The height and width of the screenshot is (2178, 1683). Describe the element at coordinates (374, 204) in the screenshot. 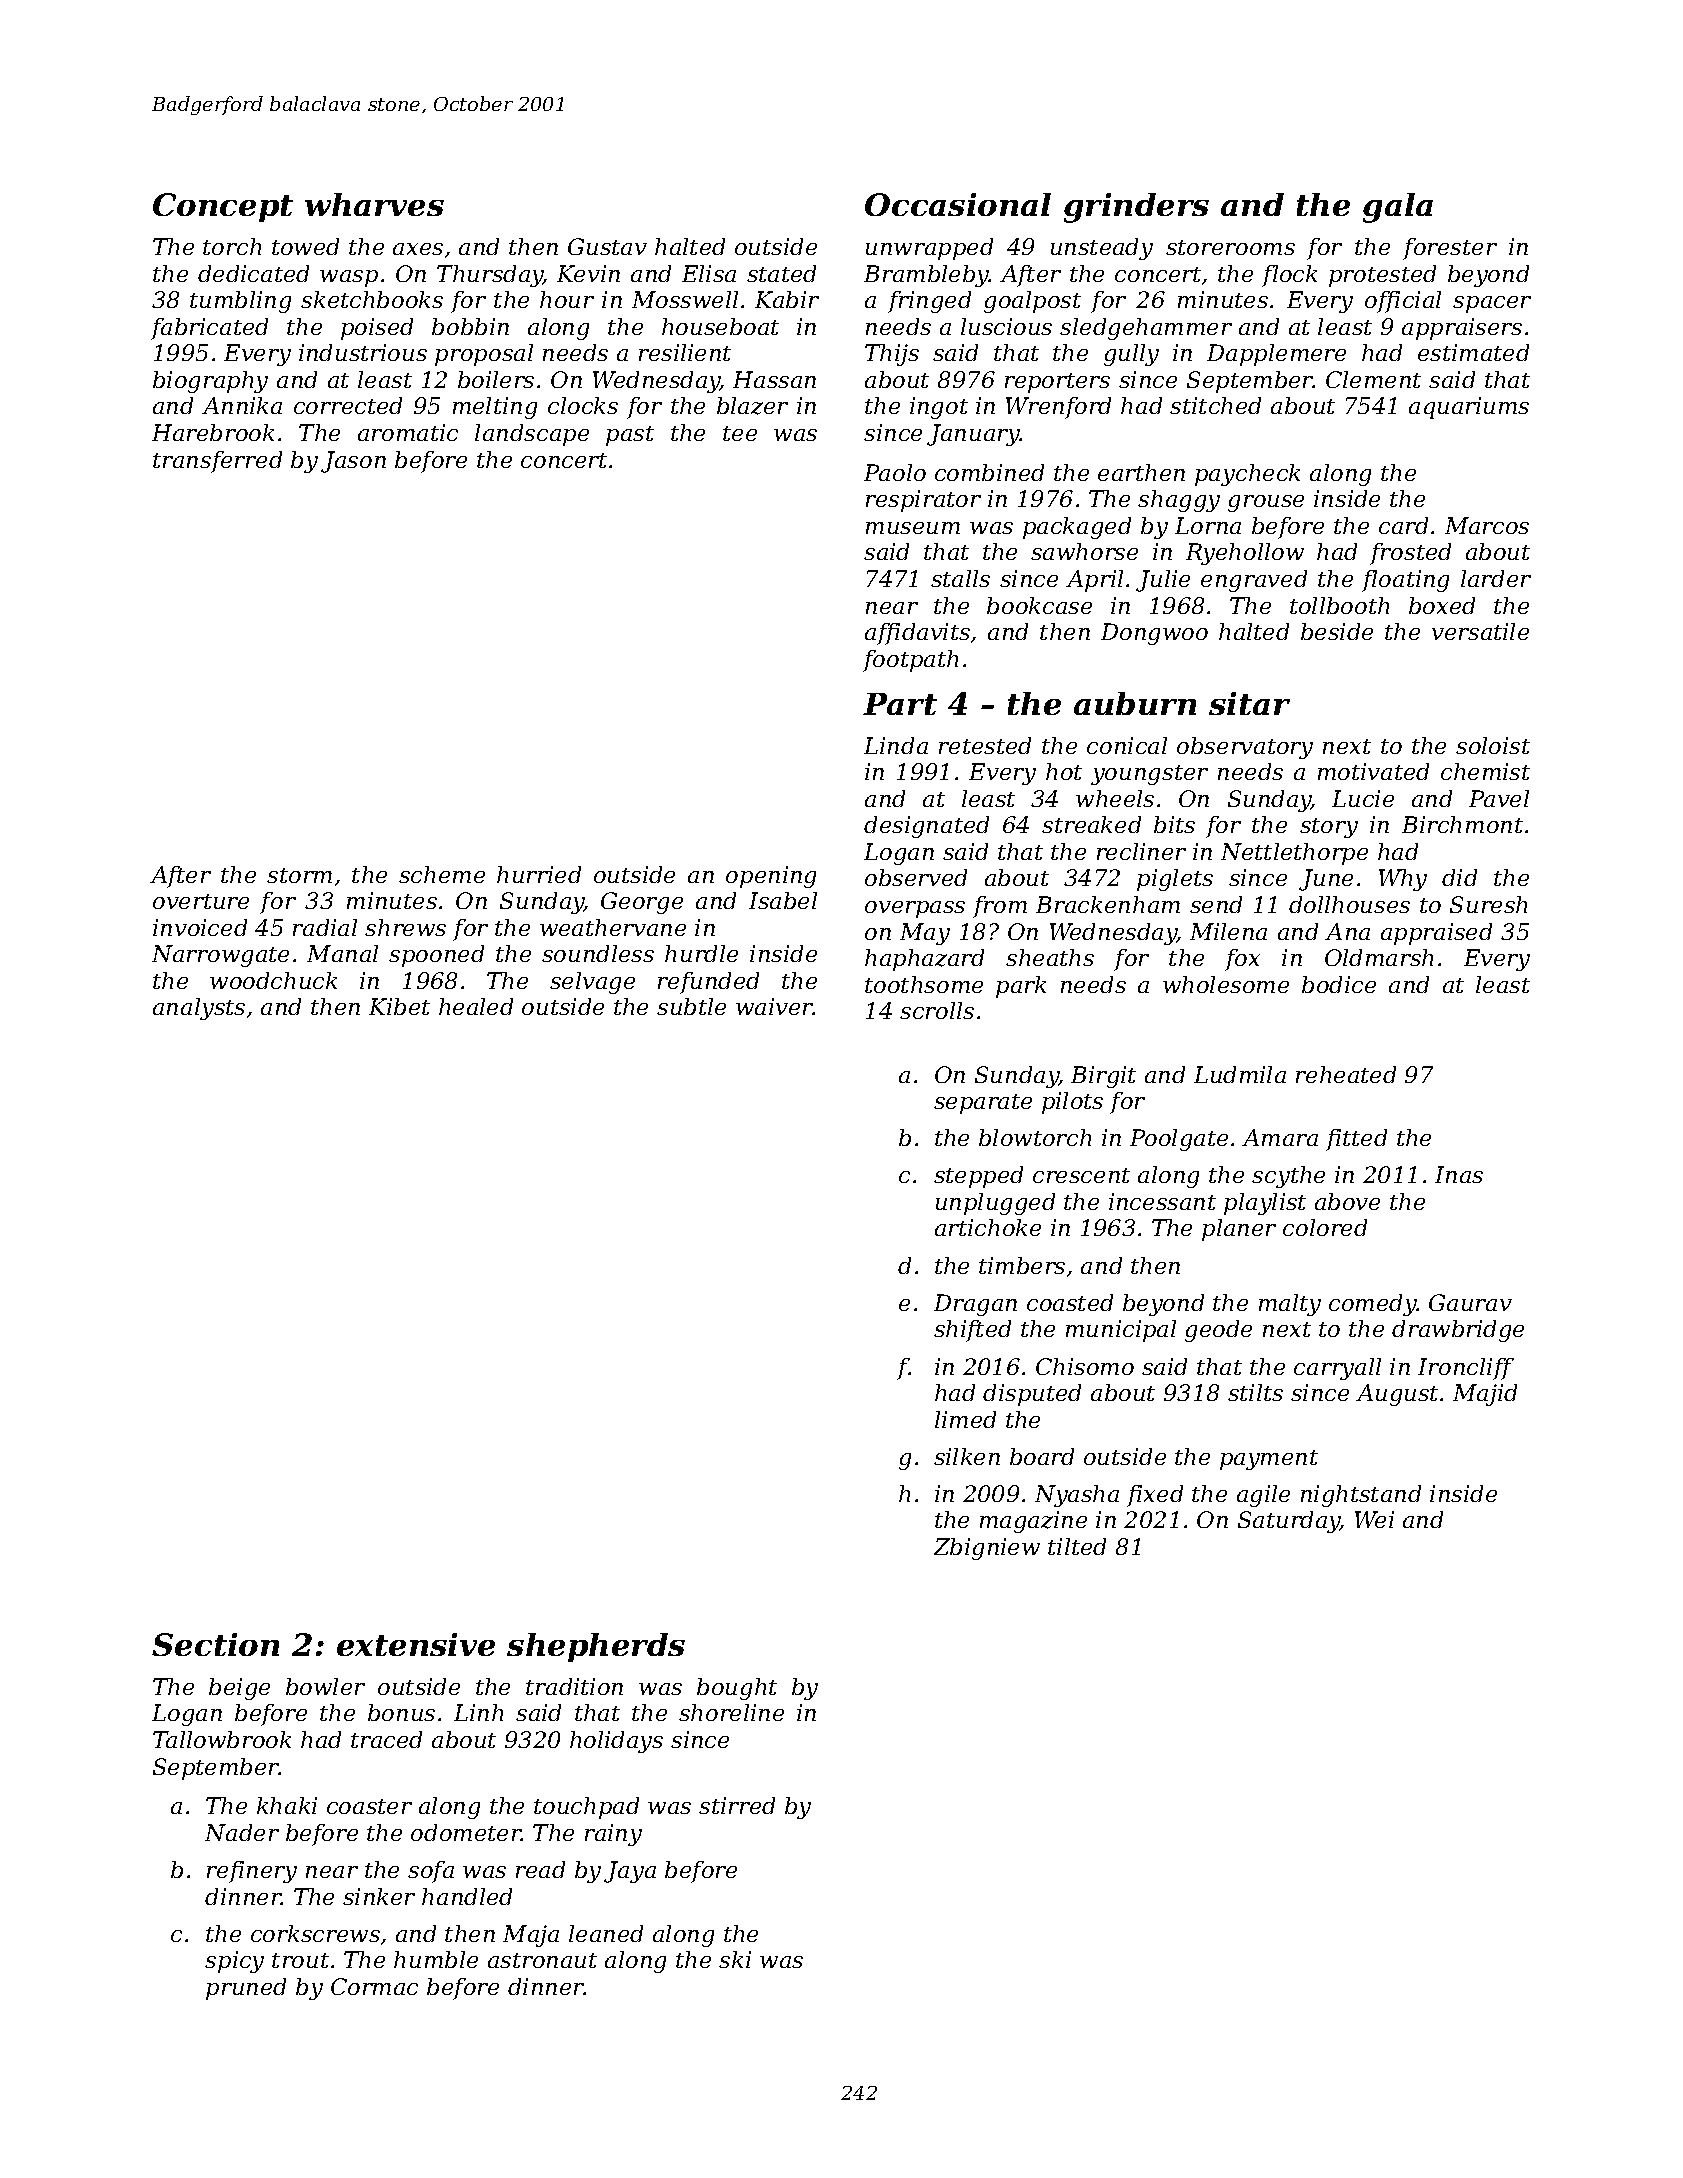

I see `wharves` at that location.
